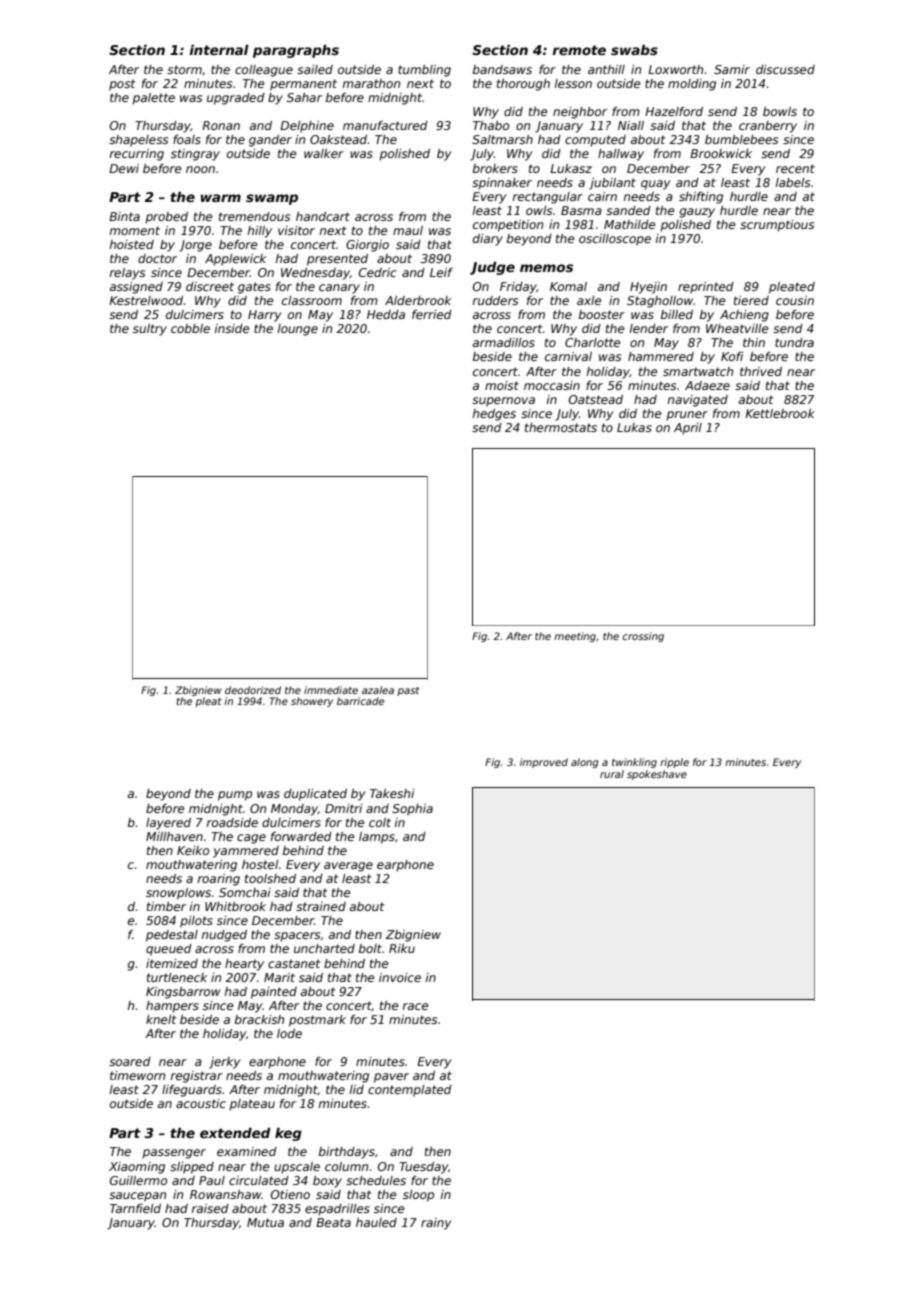 Image resolution: width=924 pixels, height=1308 pixels. What do you see at coordinates (410, 1091) in the screenshot?
I see `contemplated` at bounding box center [410, 1091].
